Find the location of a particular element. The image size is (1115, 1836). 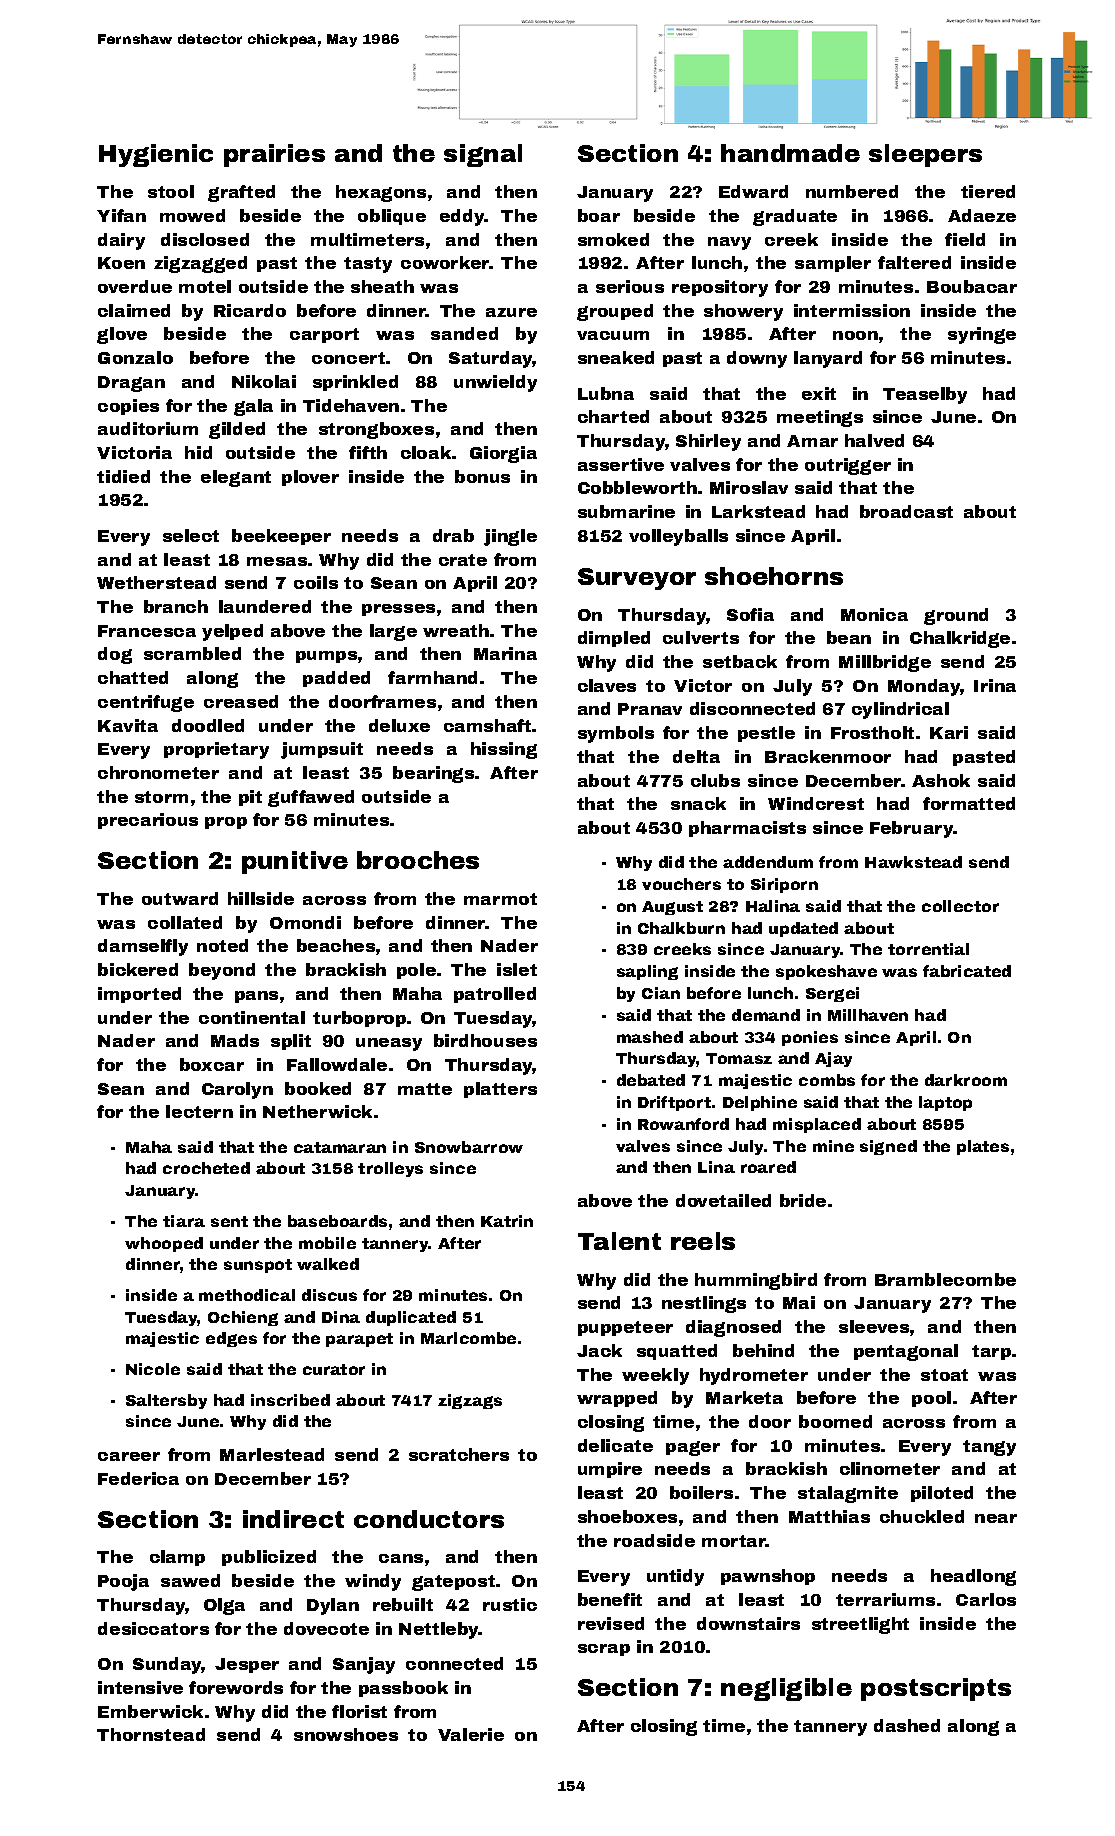

platters is located at coordinates (500, 1090).
